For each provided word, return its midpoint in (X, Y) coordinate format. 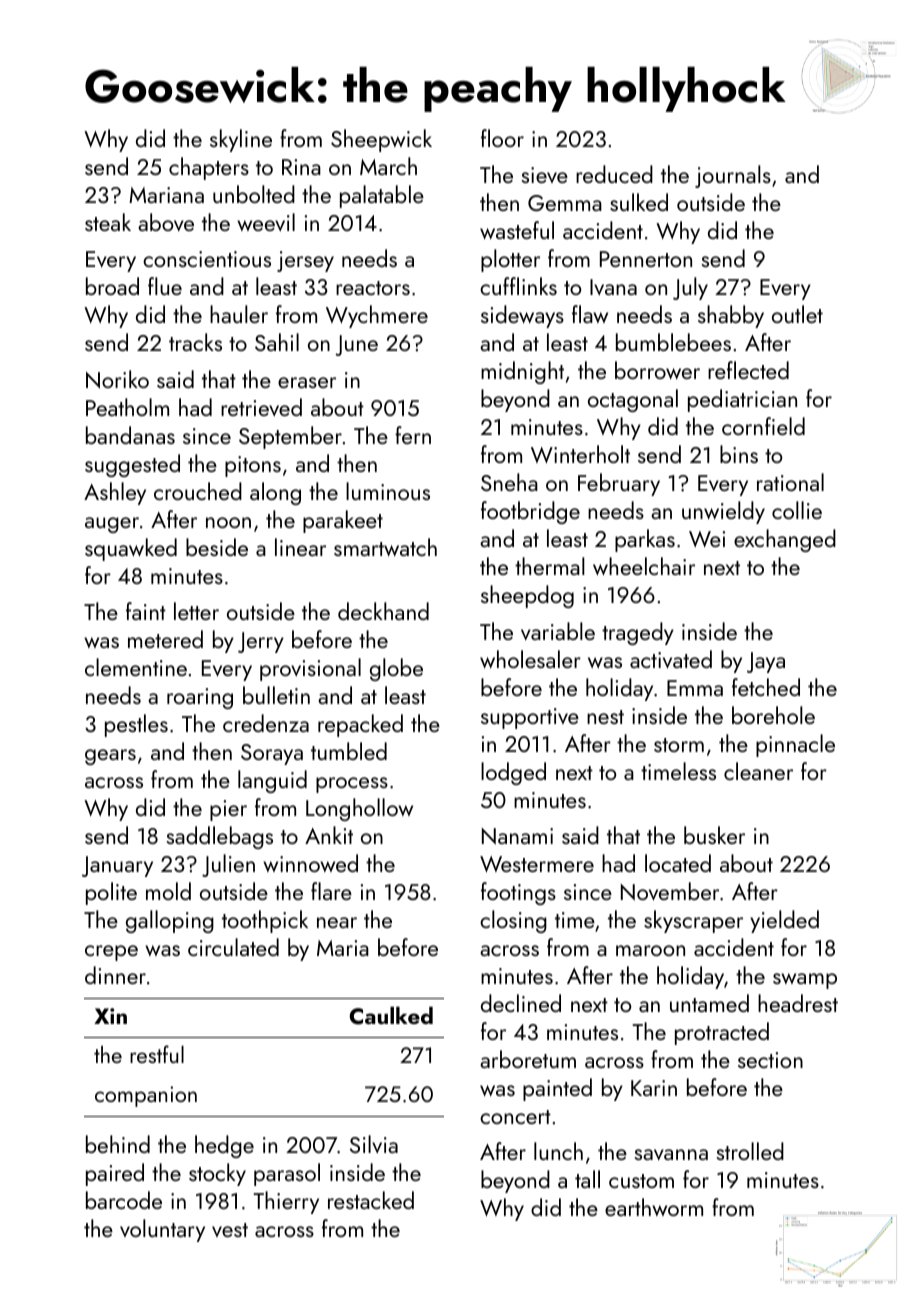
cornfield (763, 426)
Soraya (272, 754)
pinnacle (795, 745)
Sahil (277, 342)
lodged (513, 773)
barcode (124, 1200)
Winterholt (580, 454)
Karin (654, 1088)
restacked (371, 1200)
